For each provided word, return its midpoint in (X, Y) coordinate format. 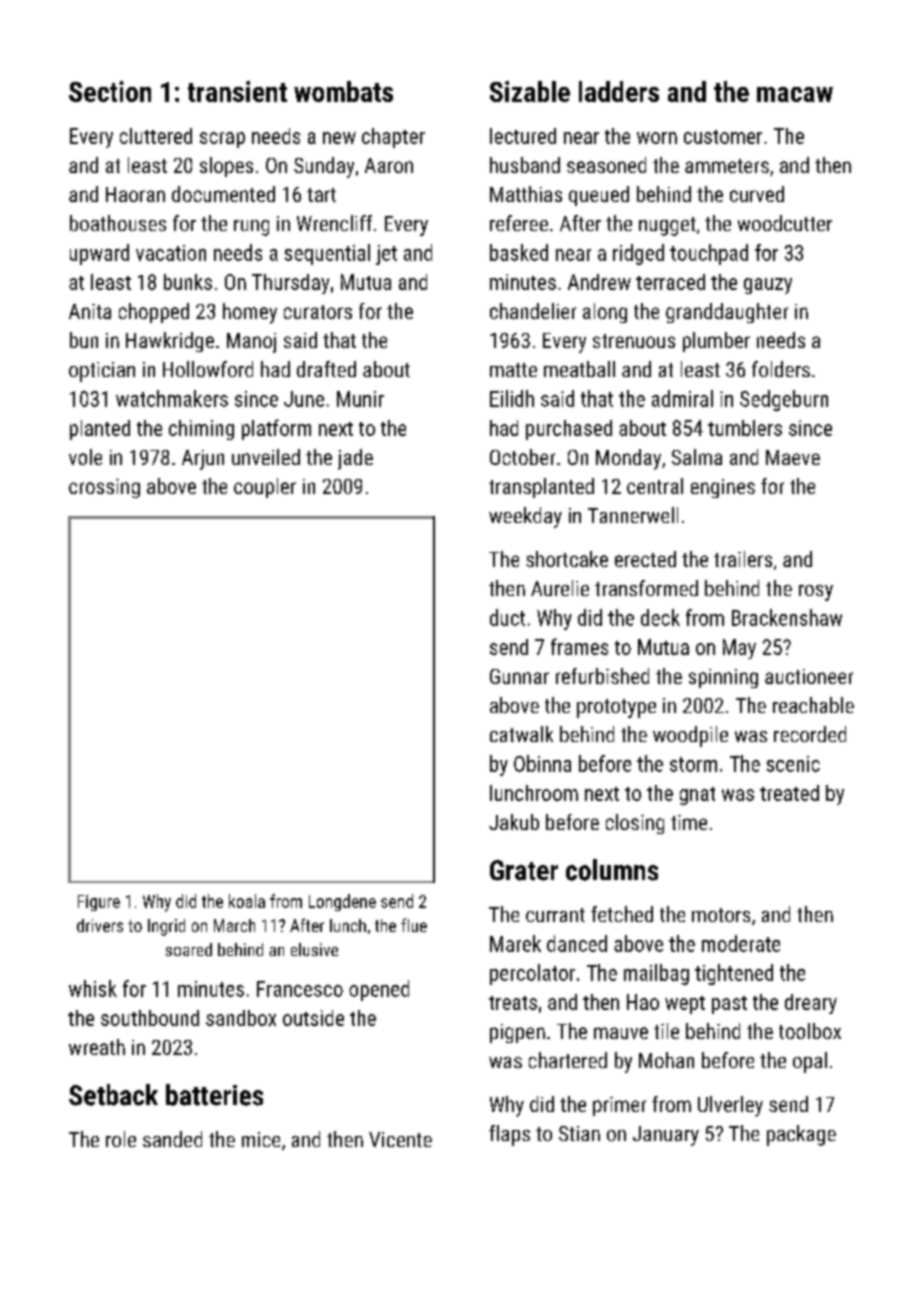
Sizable (530, 91)
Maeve (793, 457)
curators (318, 312)
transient (237, 91)
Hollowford (208, 369)
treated (789, 793)
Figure (99, 903)
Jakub (514, 822)
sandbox (241, 1018)
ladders (619, 91)
